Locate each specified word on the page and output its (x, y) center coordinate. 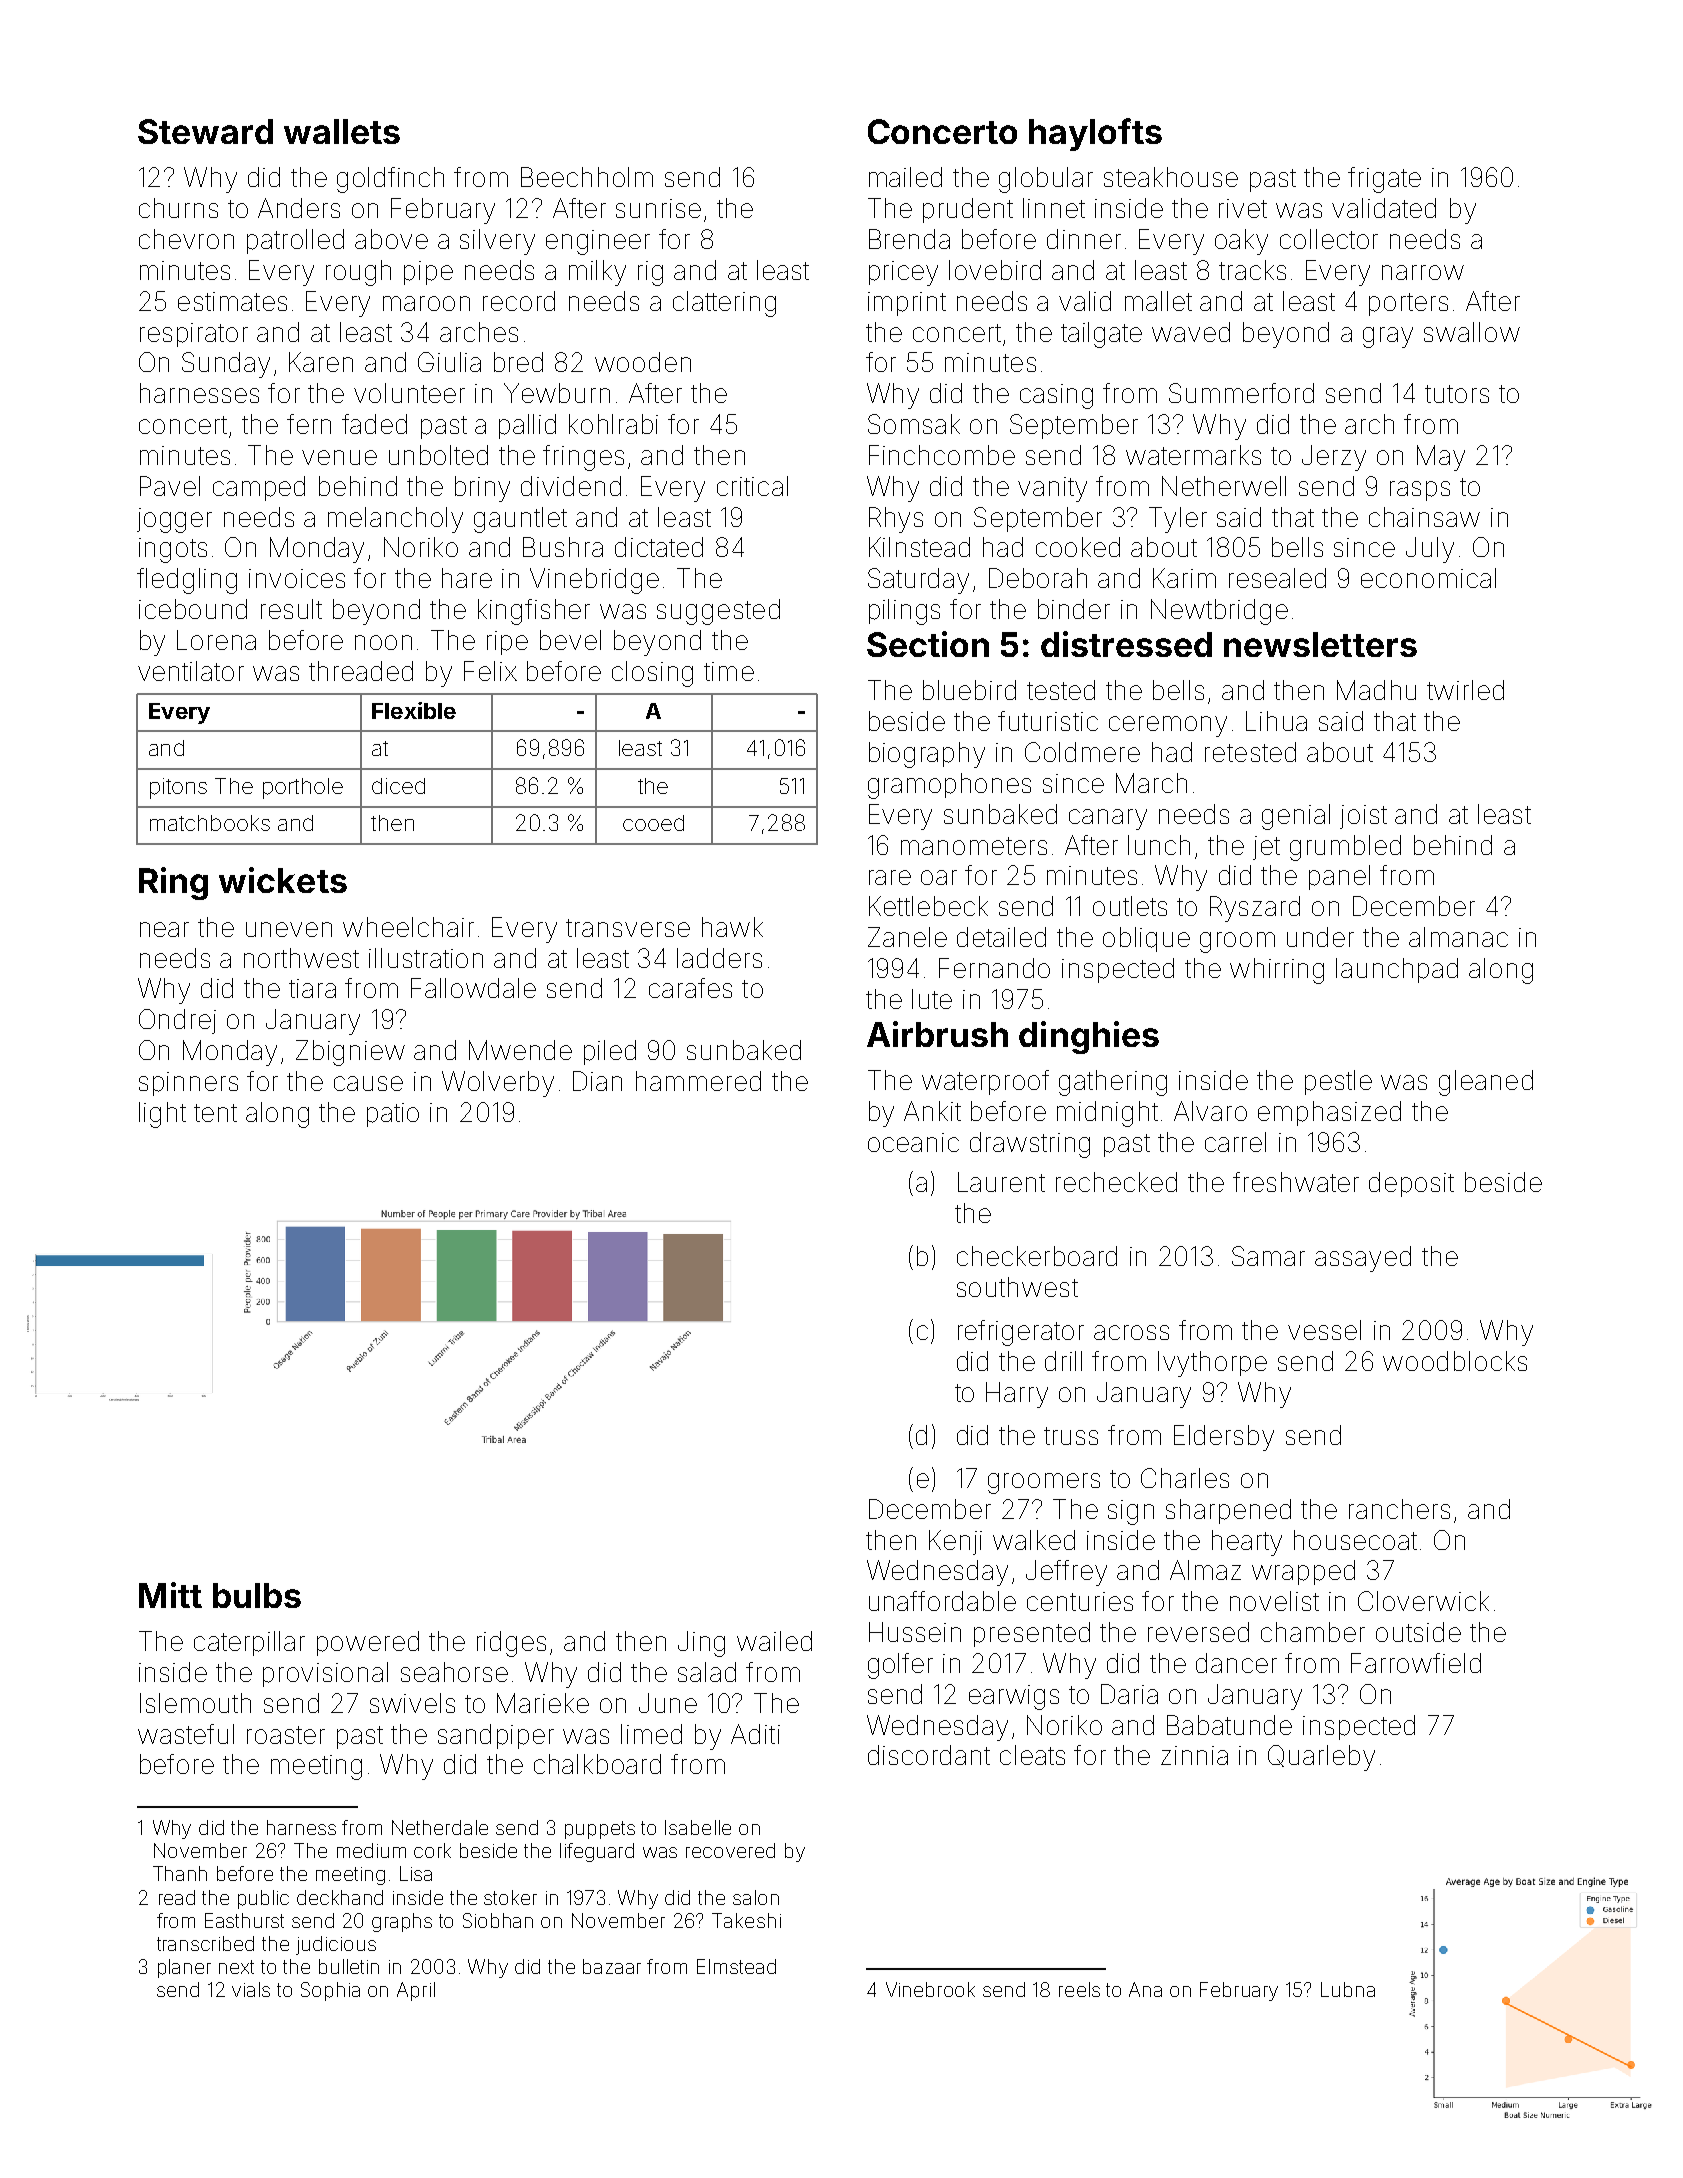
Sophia (330, 1991)
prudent (968, 210)
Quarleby (1321, 1758)
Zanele (907, 937)
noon (383, 642)
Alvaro (1210, 1111)
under (1320, 937)
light (162, 1115)
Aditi (755, 1734)
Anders (299, 208)
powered (368, 1643)
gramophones (949, 786)
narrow (1423, 272)
